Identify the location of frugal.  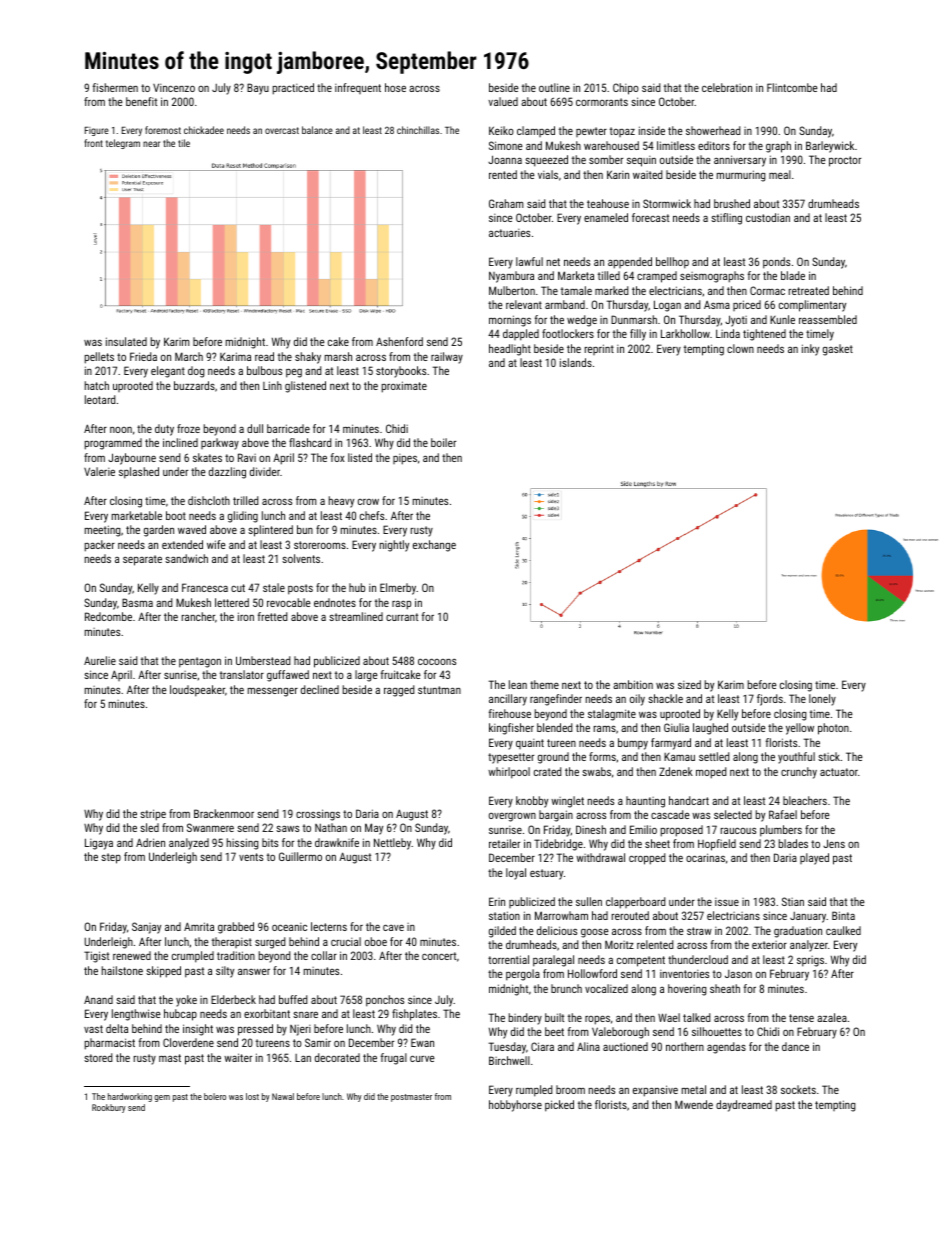
(394, 1059).
